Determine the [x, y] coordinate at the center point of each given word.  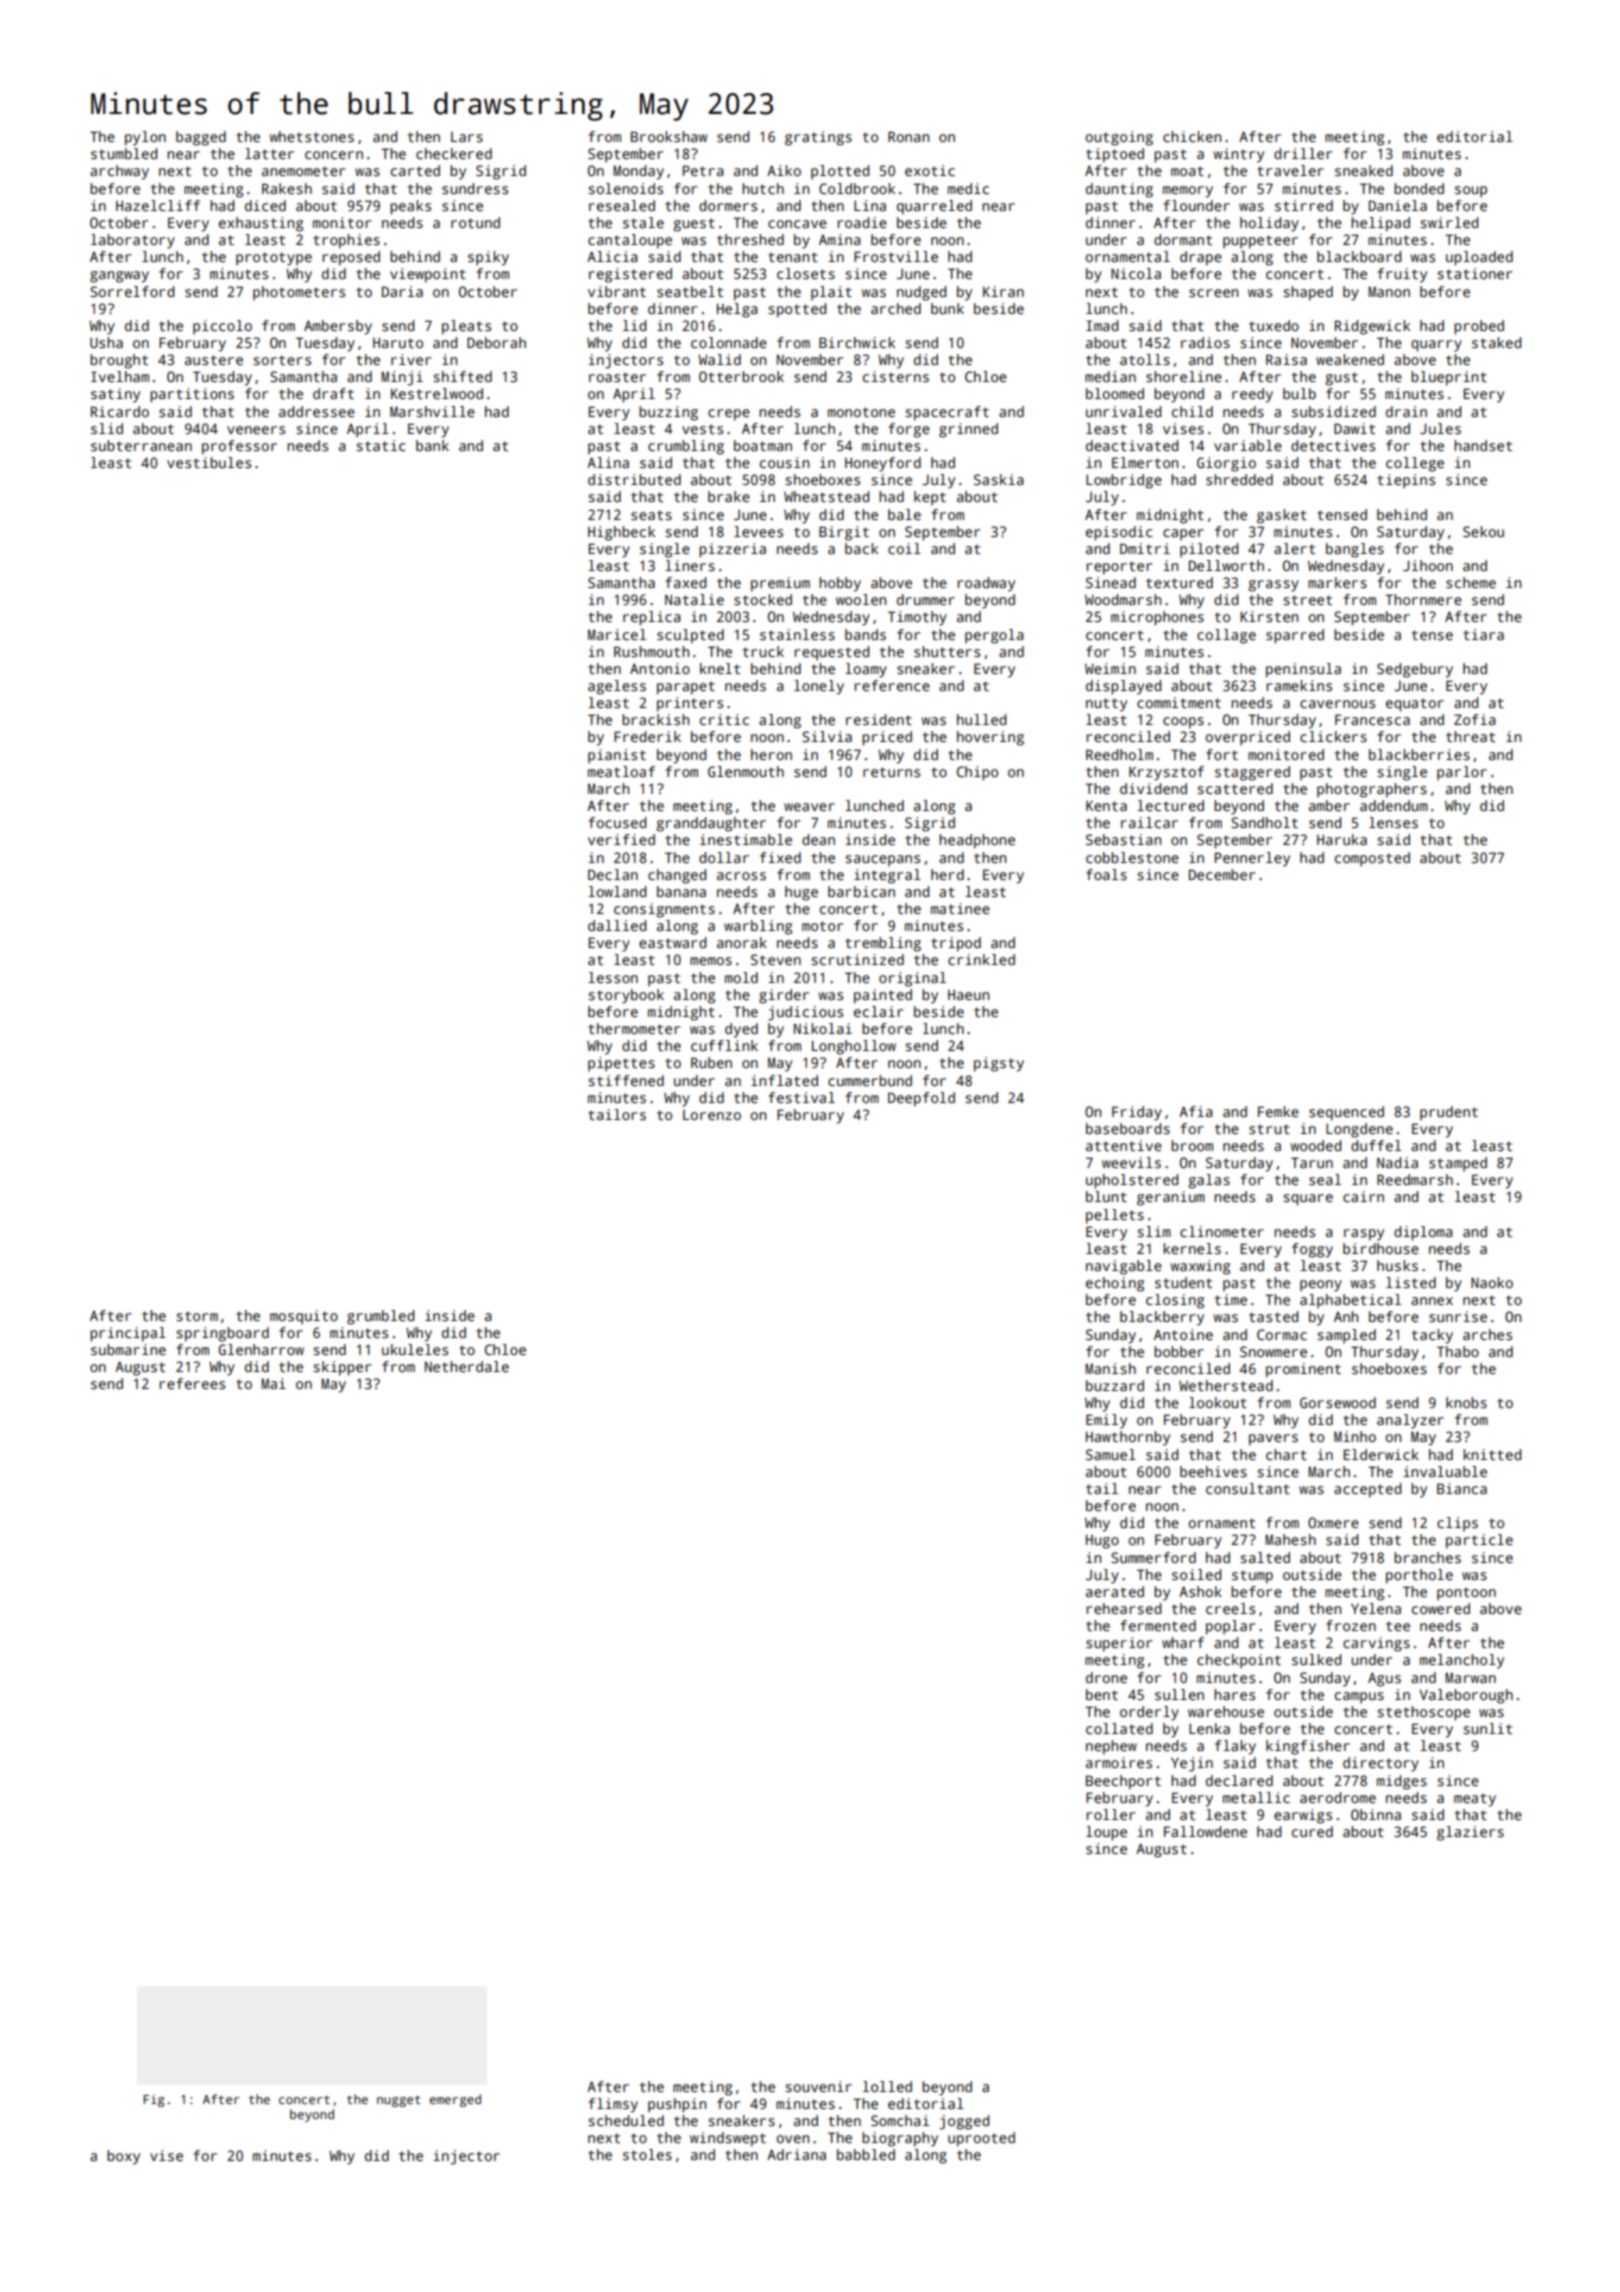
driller [1303, 153]
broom [1192, 1145]
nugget [399, 2101]
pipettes [621, 1064]
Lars [467, 137]
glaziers [1470, 1833]
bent [1102, 1694]
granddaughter [711, 824]
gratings [818, 138]
